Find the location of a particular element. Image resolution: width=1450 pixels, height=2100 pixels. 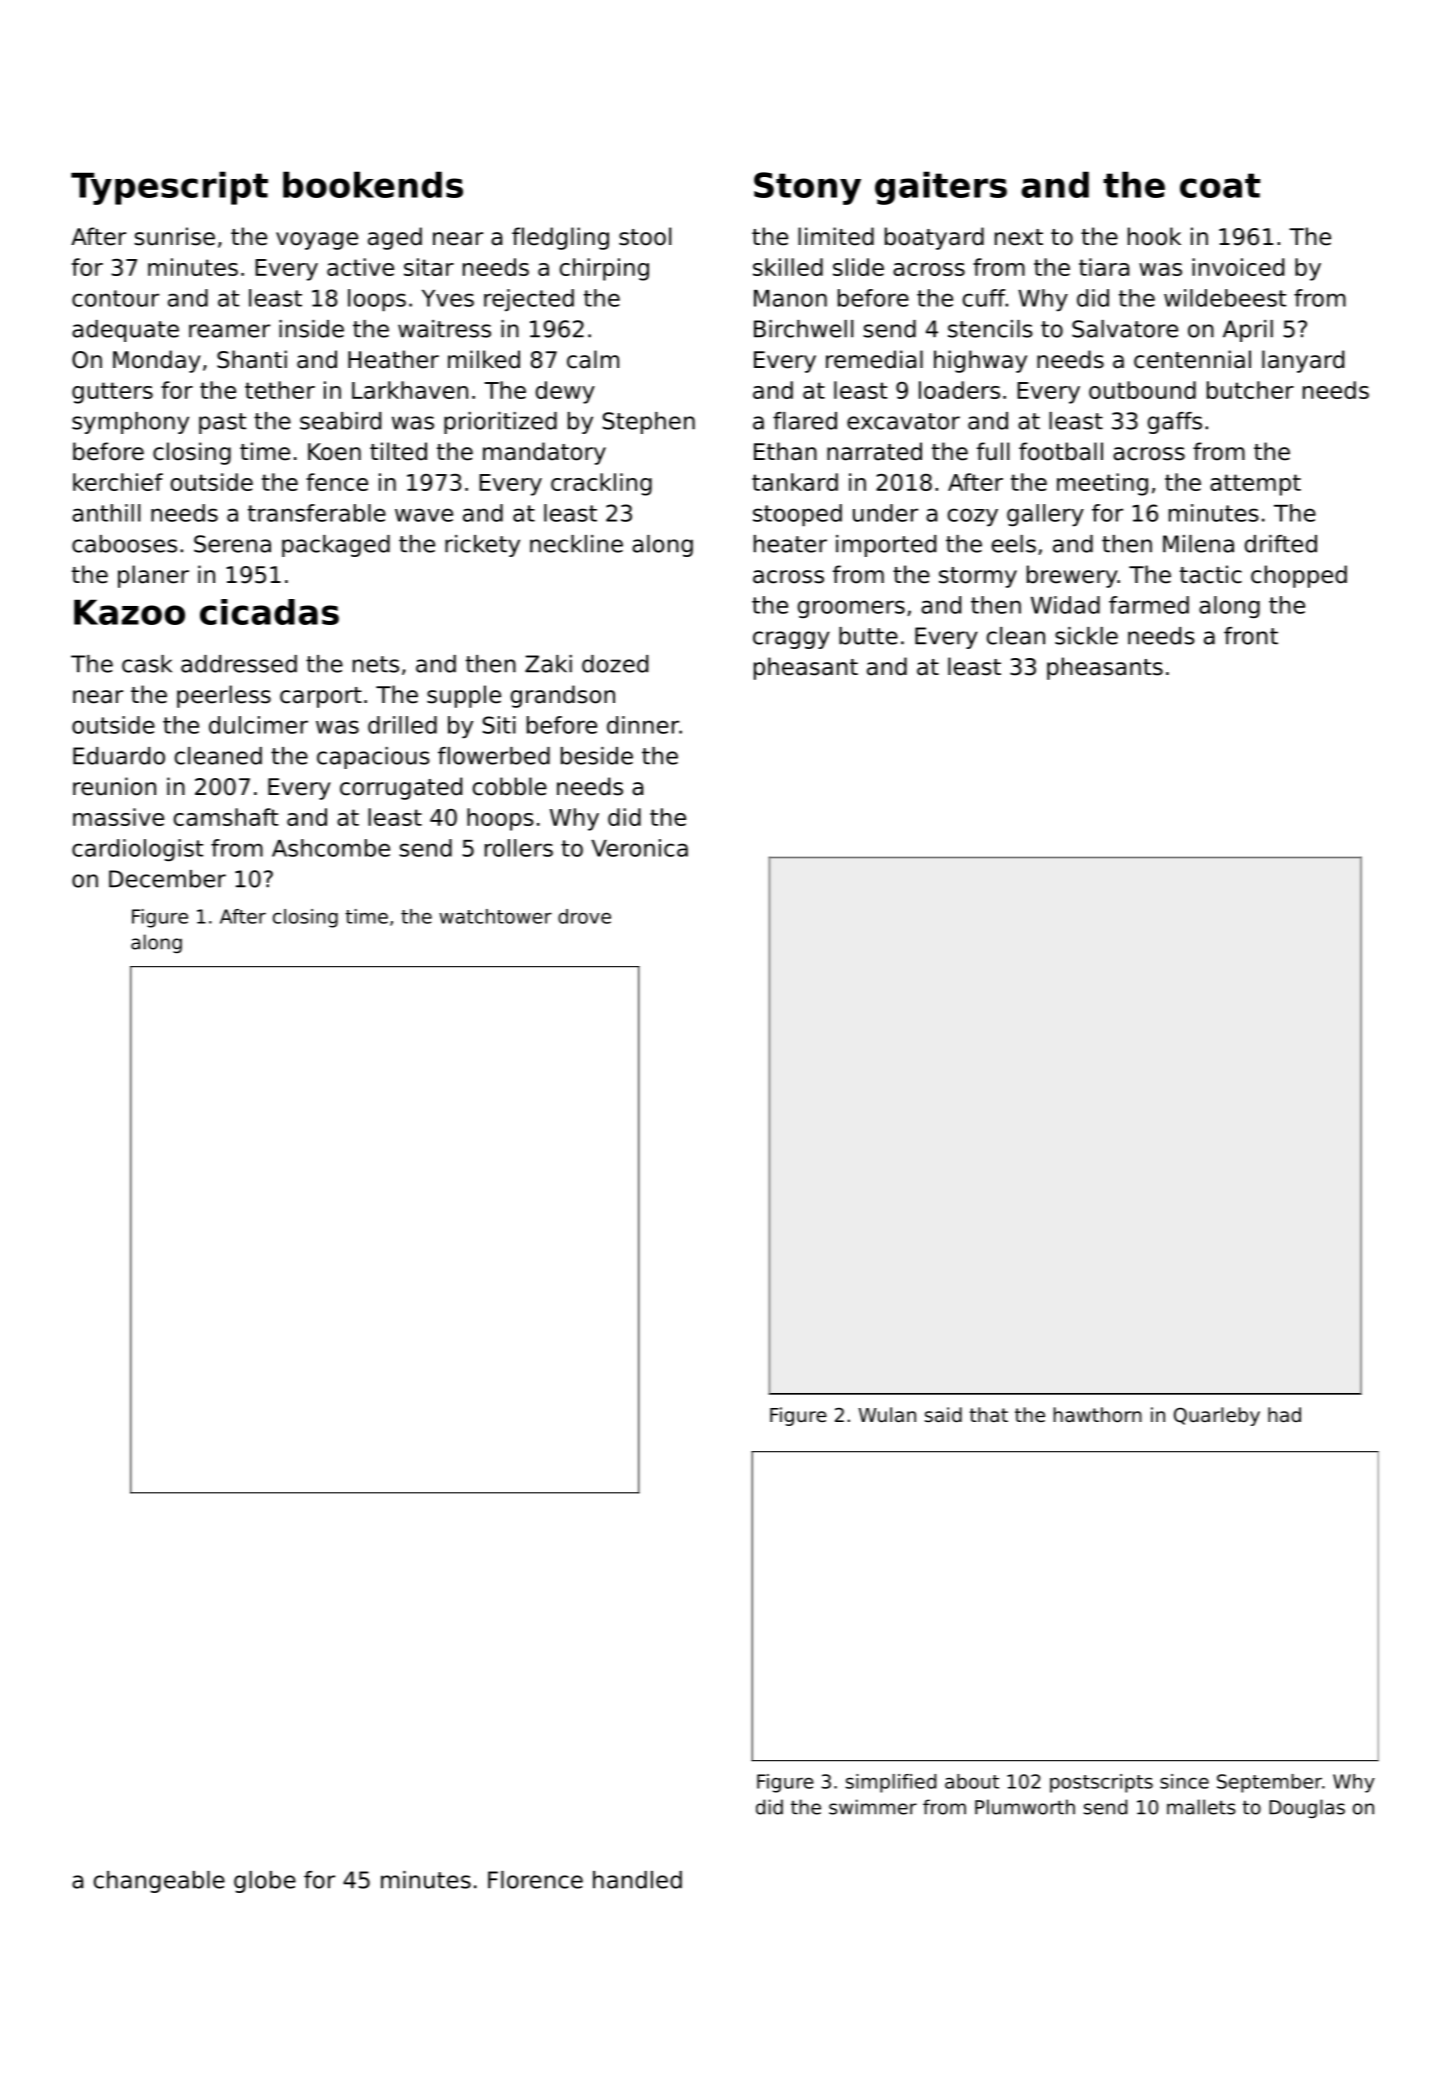

cask is located at coordinates (147, 664).
